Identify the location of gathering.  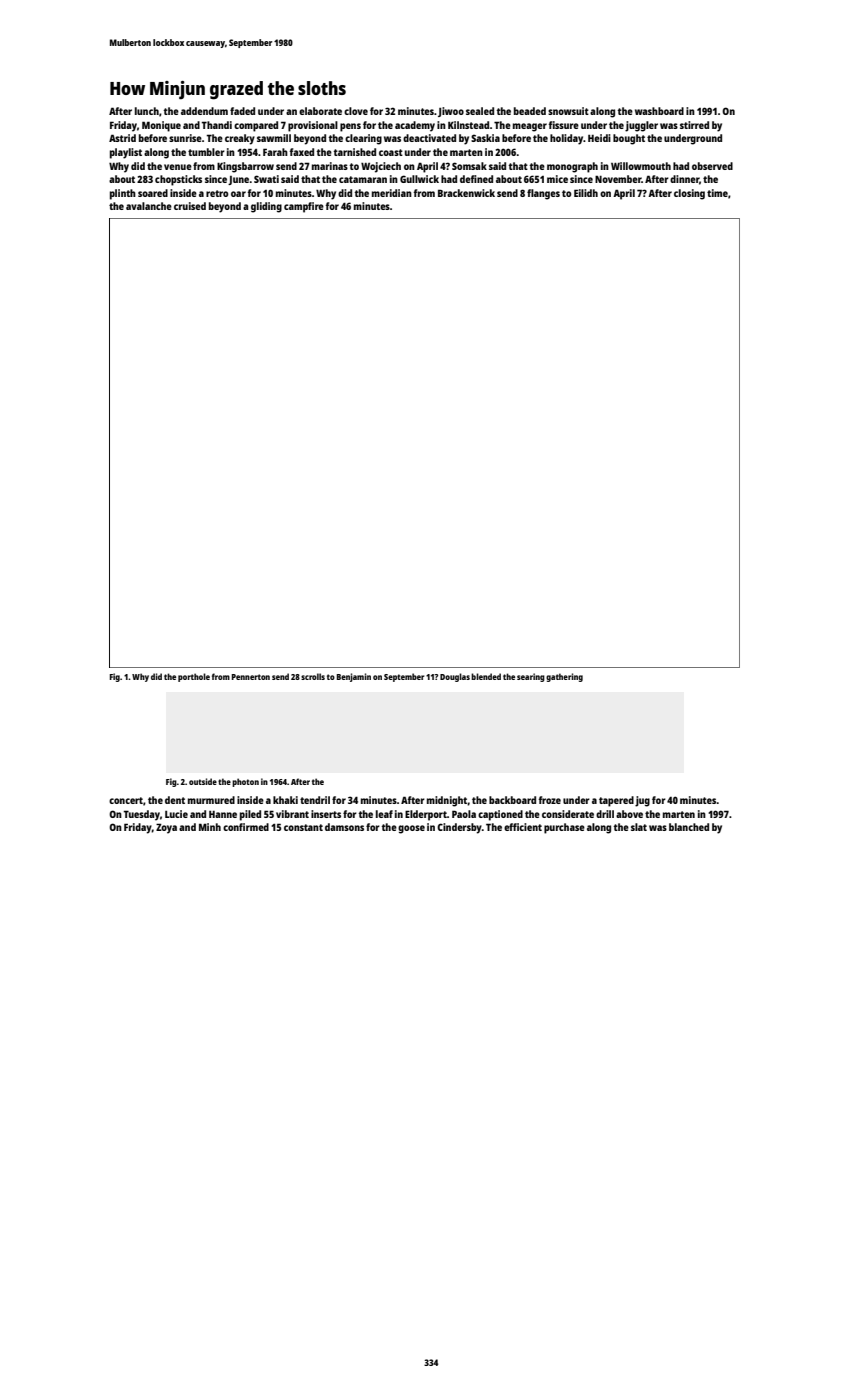
(564, 677).
